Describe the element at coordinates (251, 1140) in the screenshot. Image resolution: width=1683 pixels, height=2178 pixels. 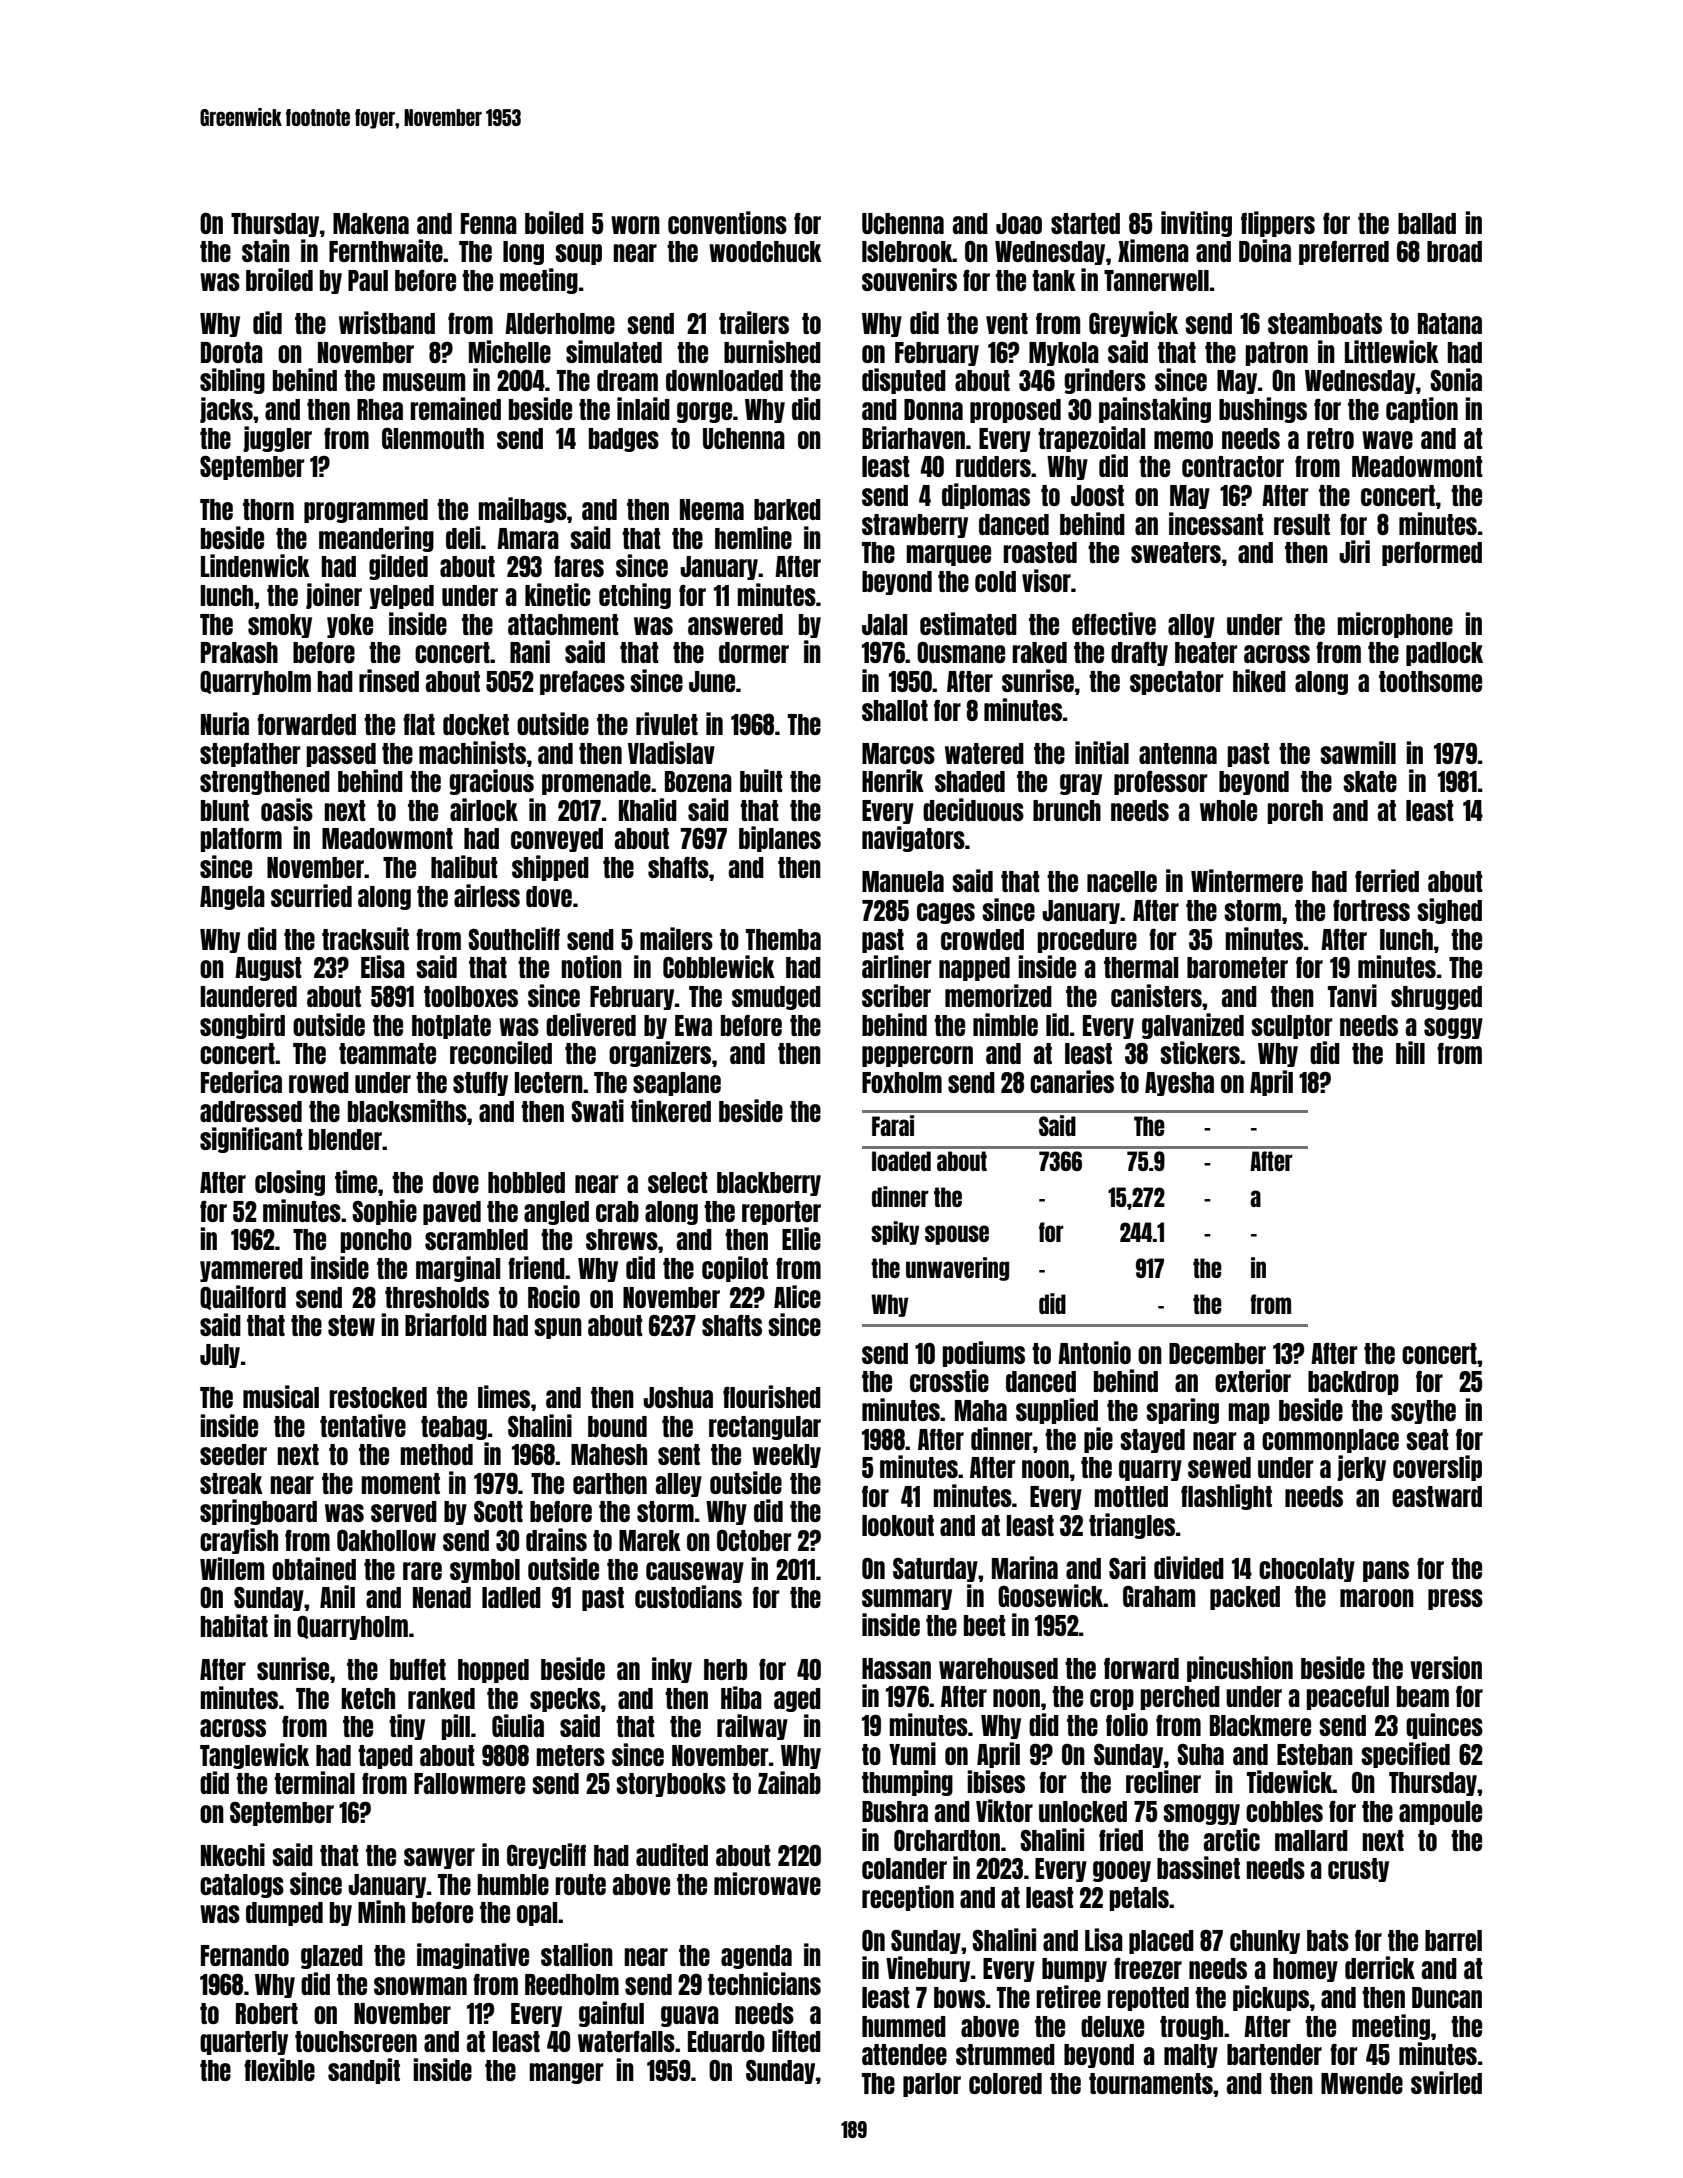
I see `significant` at that location.
